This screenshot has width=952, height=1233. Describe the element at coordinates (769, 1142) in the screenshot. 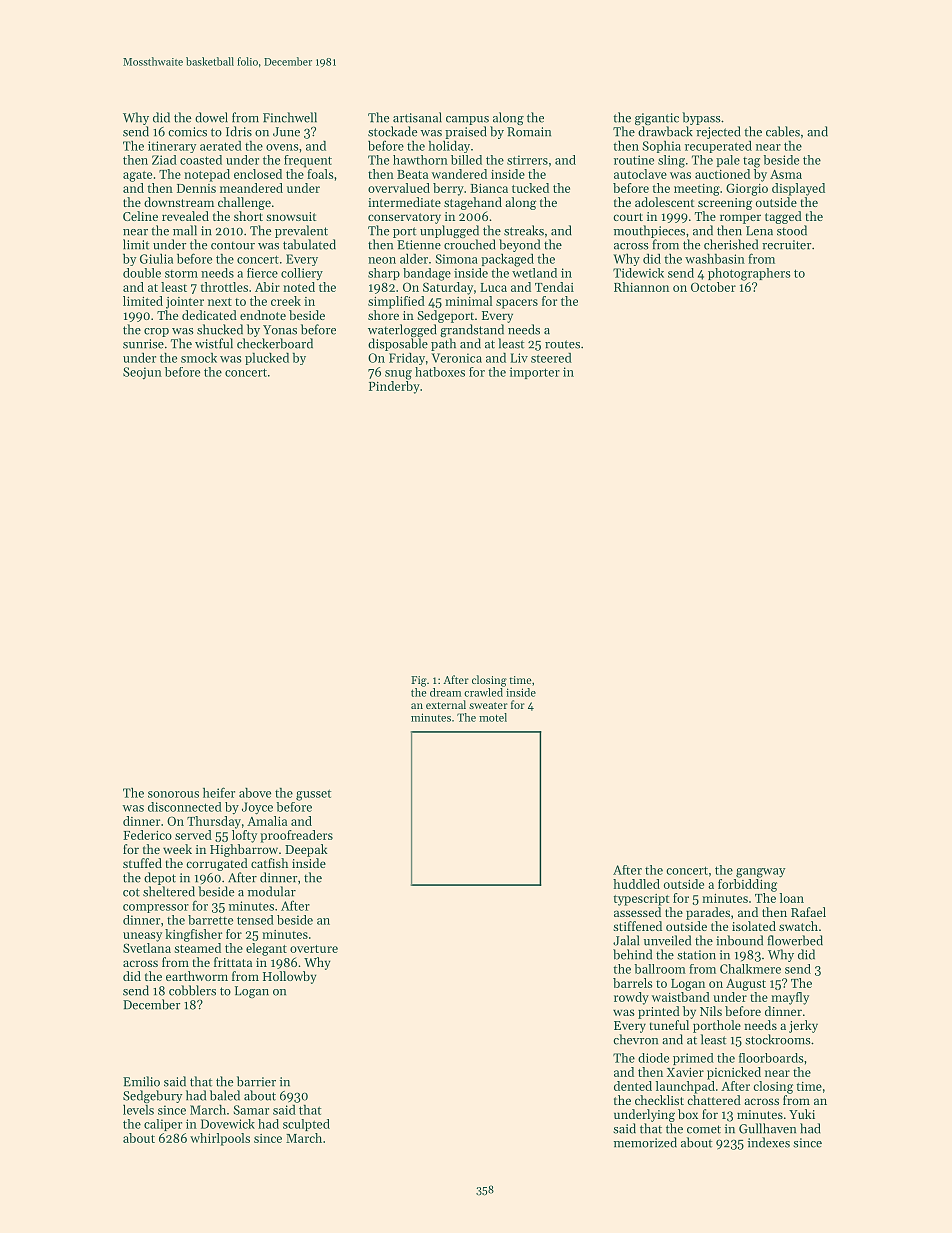

I see `indexes` at that location.
